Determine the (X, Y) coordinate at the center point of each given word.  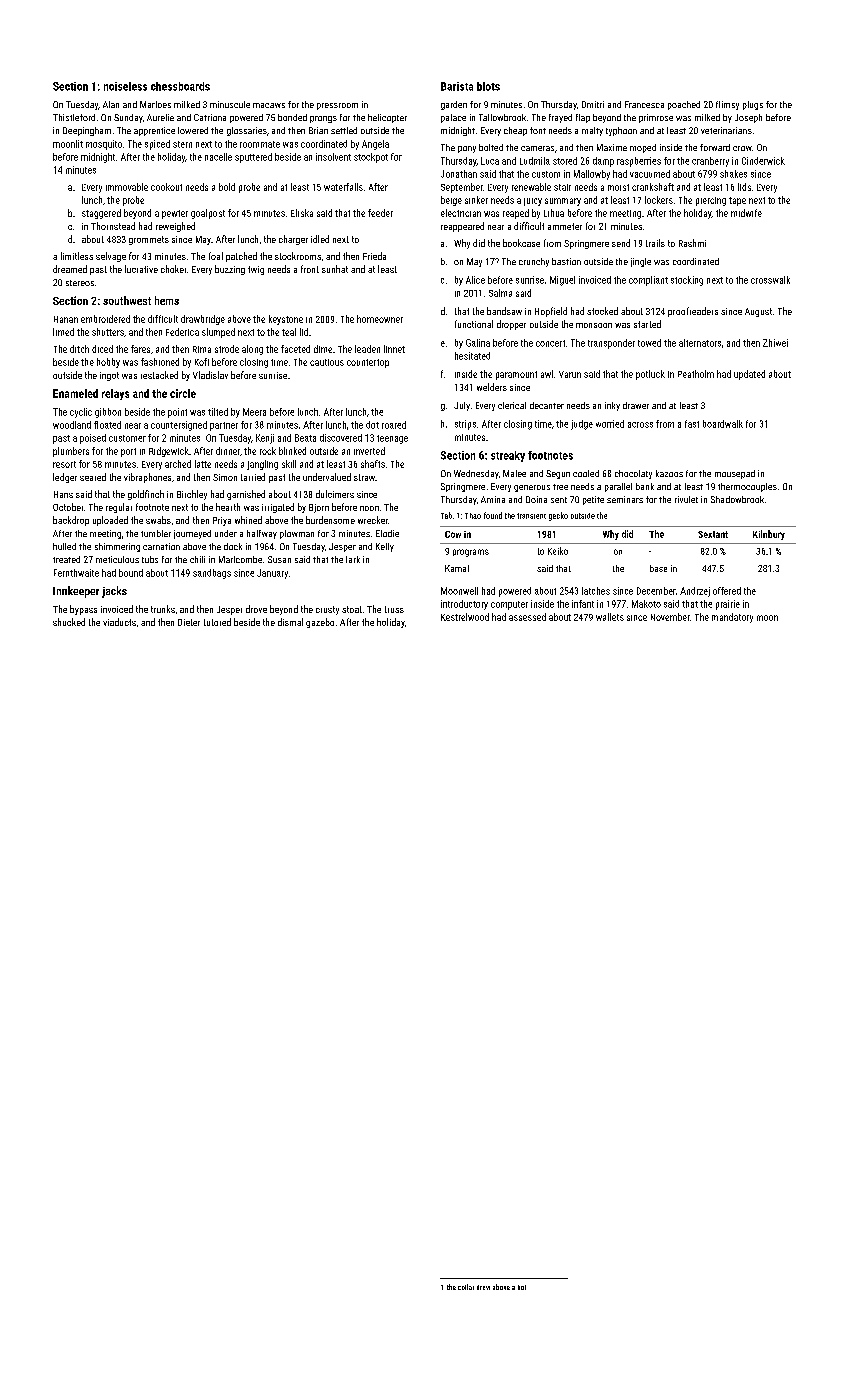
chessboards (180, 86)
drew (483, 1287)
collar (466, 1287)
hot (522, 1287)
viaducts (119, 622)
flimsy (727, 105)
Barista (457, 86)
